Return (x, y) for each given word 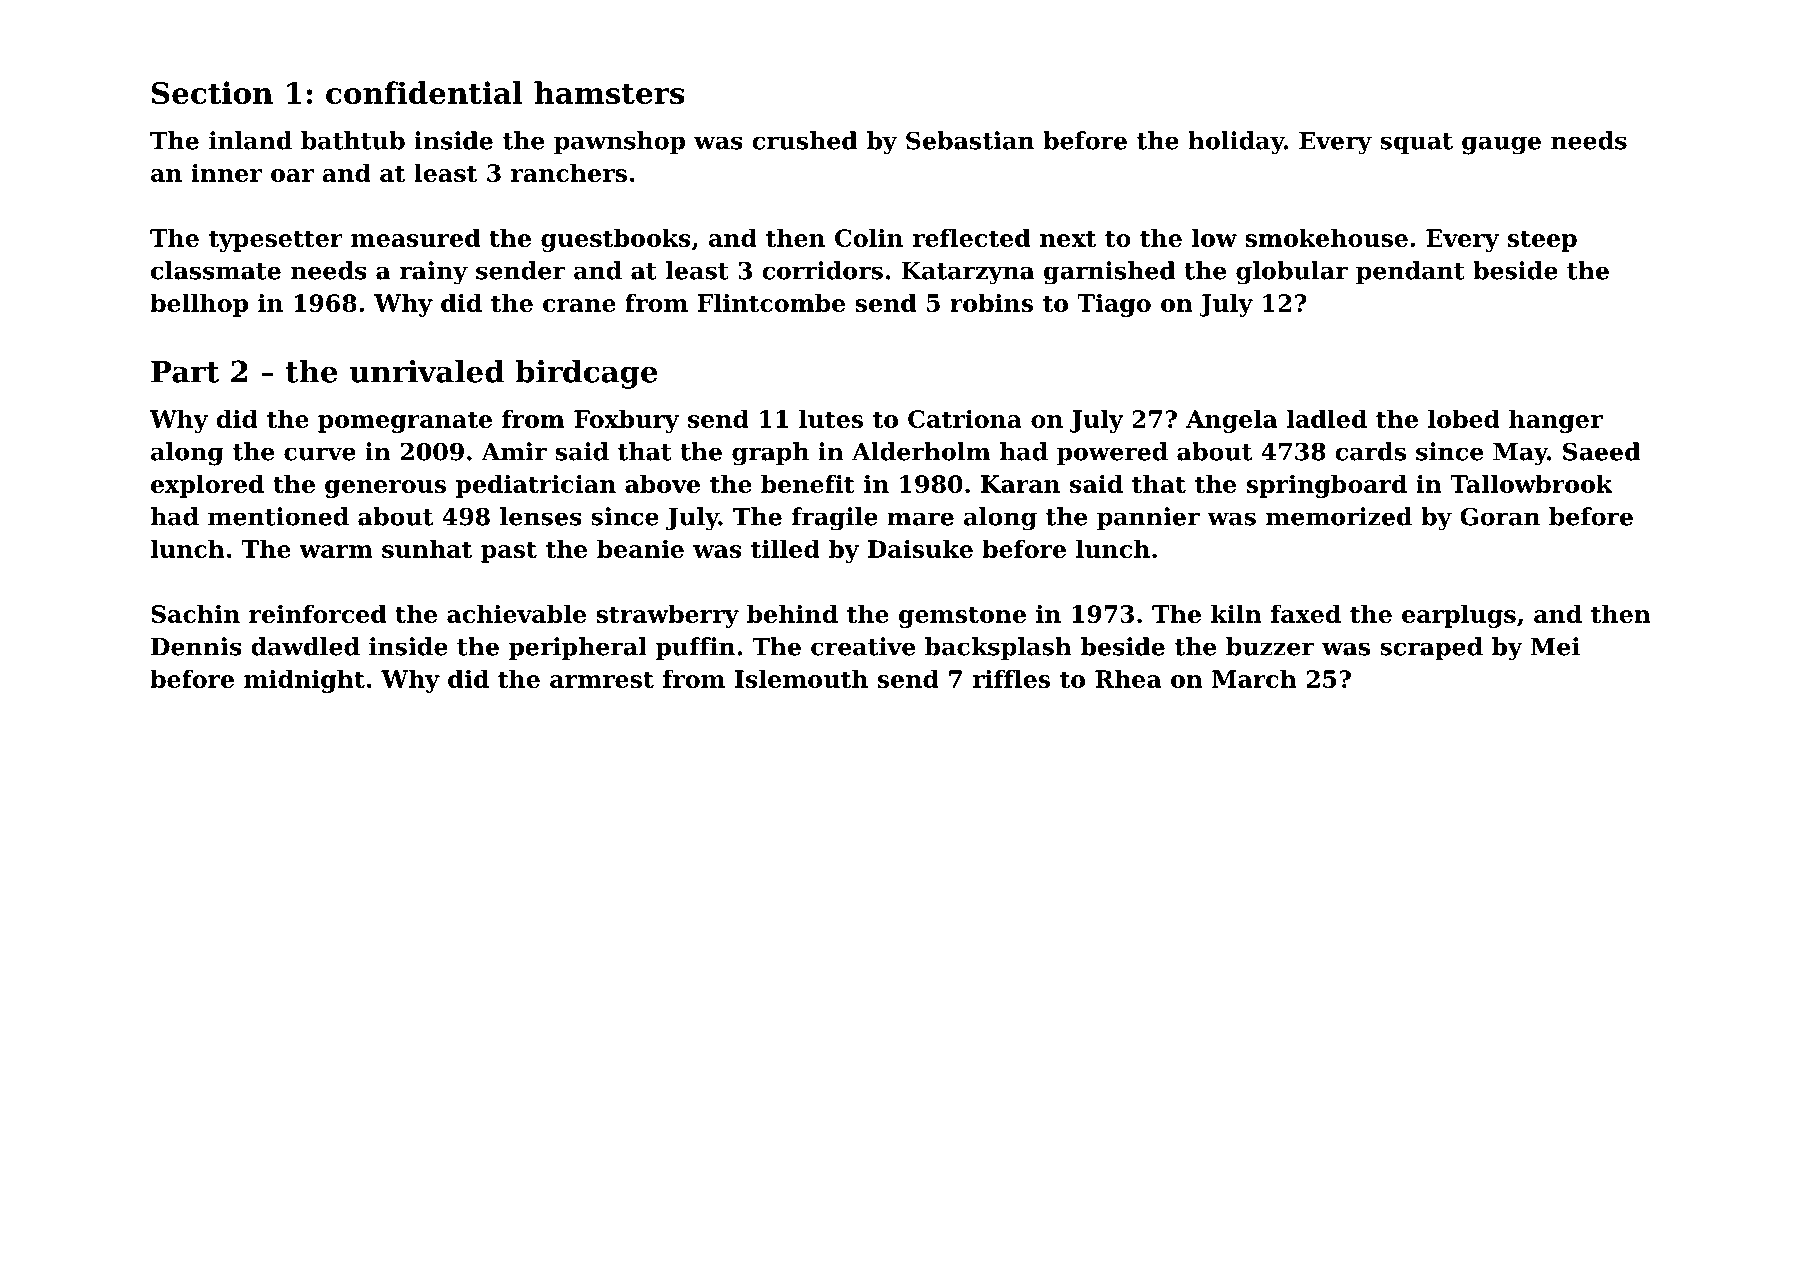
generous (385, 489)
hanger (1556, 421)
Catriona (965, 419)
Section (212, 92)
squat (1416, 143)
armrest (602, 679)
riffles (1011, 678)
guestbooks (616, 240)
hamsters (609, 92)
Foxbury (626, 421)
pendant (1410, 272)
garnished (1110, 273)
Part (185, 372)
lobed (1464, 418)
